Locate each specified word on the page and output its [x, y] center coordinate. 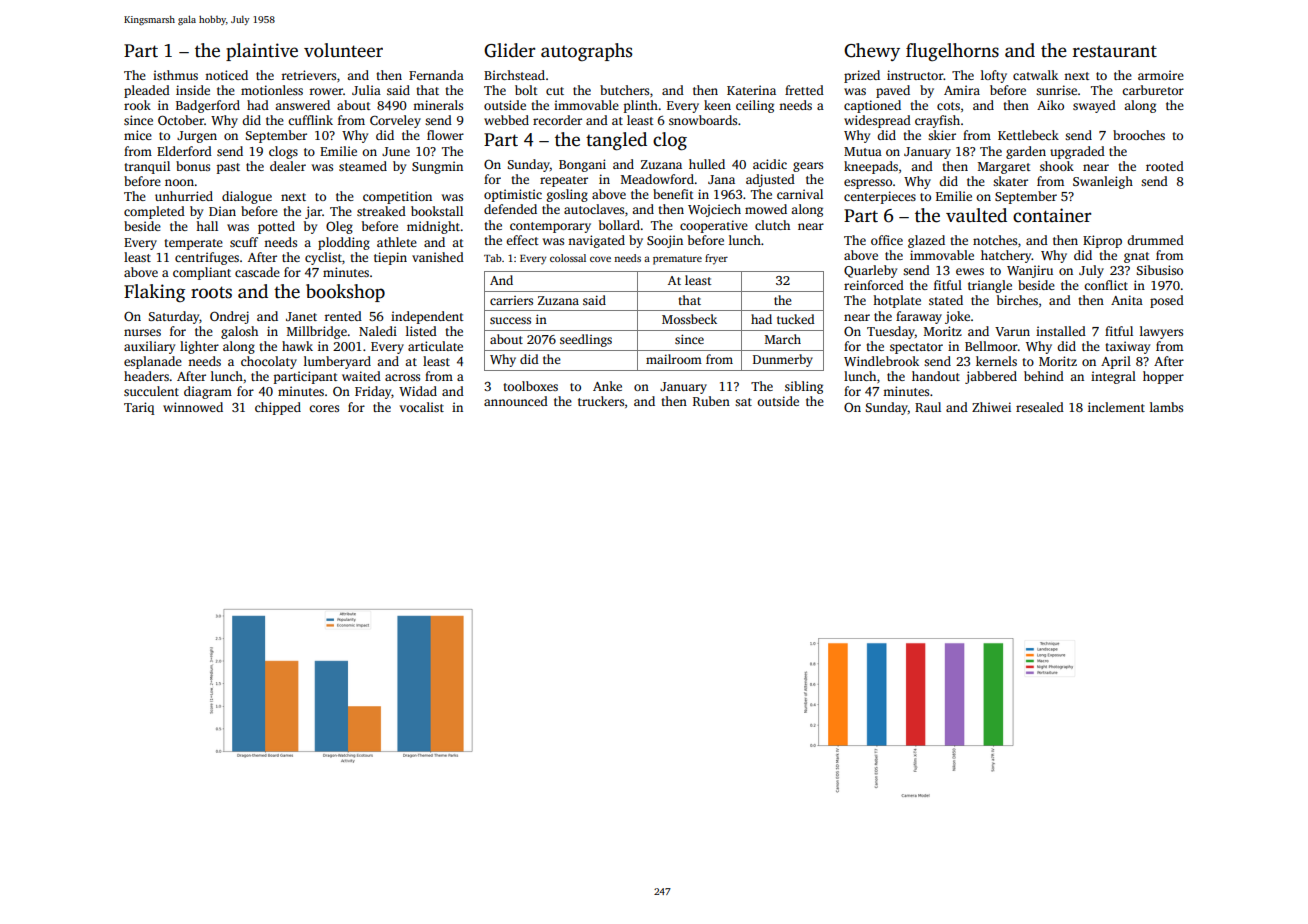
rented [343, 316]
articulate [435, 346]
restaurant [1115, 51]
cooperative [714, 226]
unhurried [184, 196]
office [887, 240]
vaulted [976, 215]
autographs [586, 52]
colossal [568, 258]
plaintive [262, 52]
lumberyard [337, 362]
